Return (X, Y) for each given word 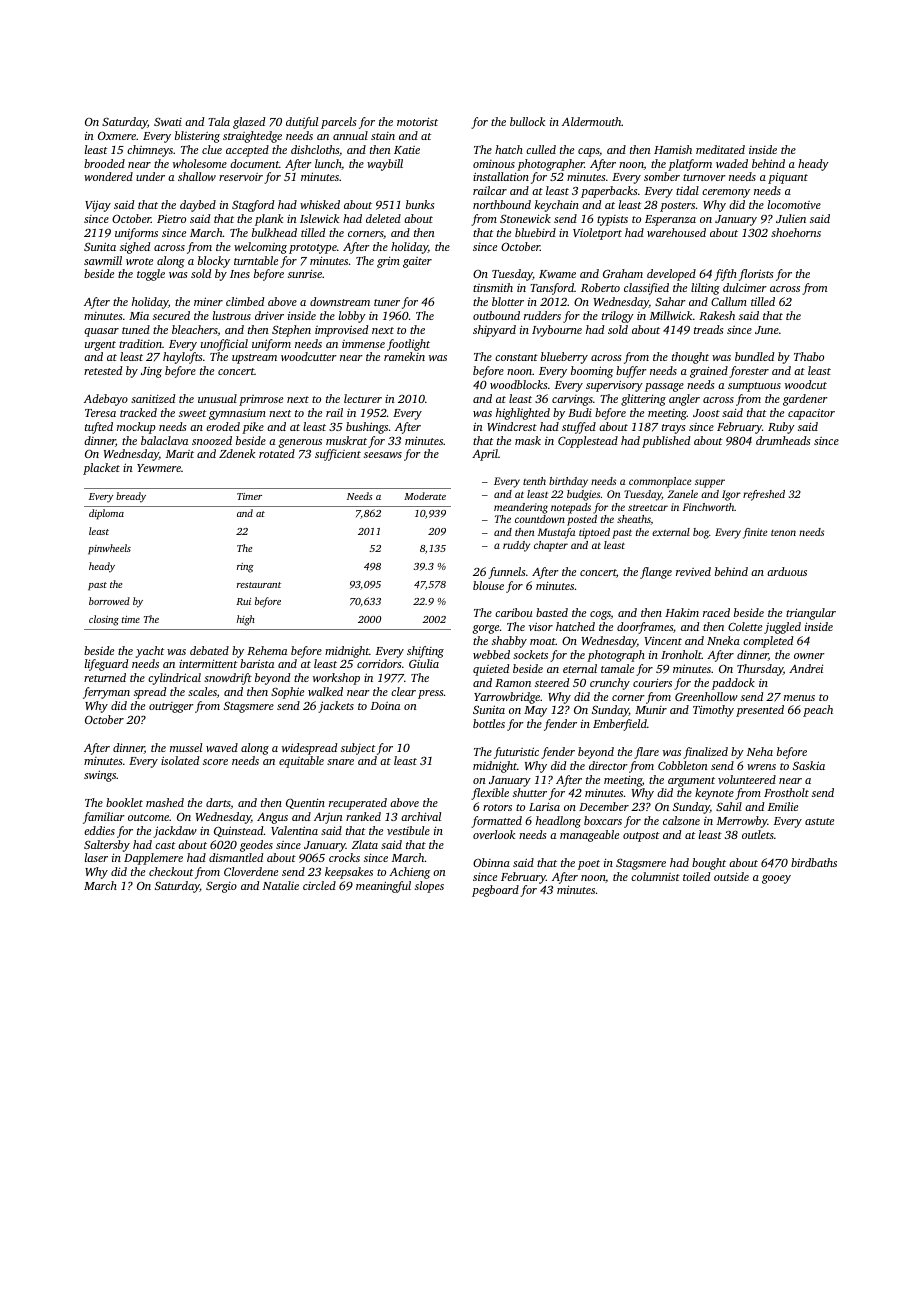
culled (541, 149)
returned (105, 677)
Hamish (673, 149)
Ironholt (681, 654)
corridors (379, 663)
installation (501, 176)
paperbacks (609, 192)
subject (358, 749)
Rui (243, 601)
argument (691, 782)
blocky (214, 262)
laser (96, 857)
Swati (168, 121)
